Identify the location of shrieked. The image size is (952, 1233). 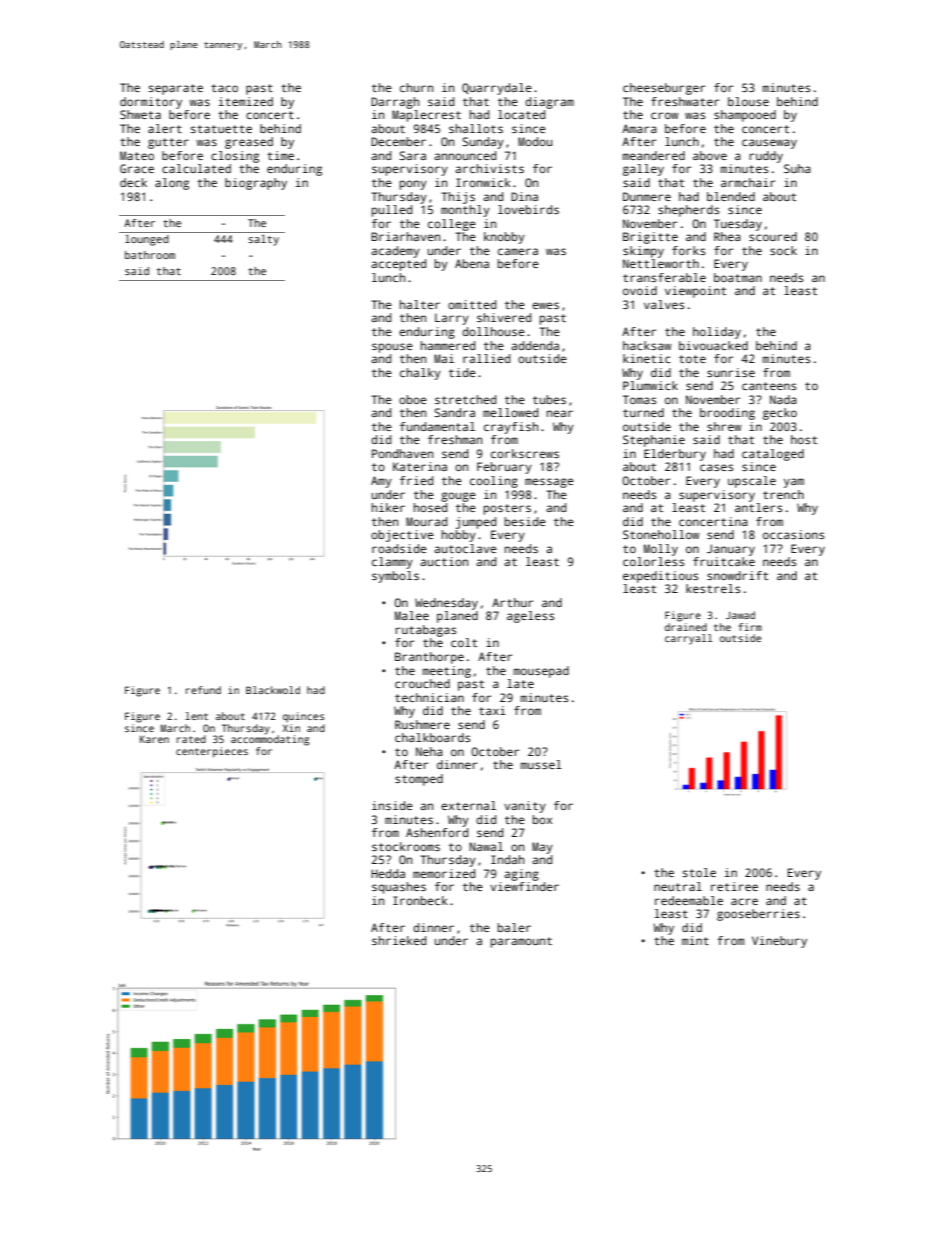
(399, 940).
